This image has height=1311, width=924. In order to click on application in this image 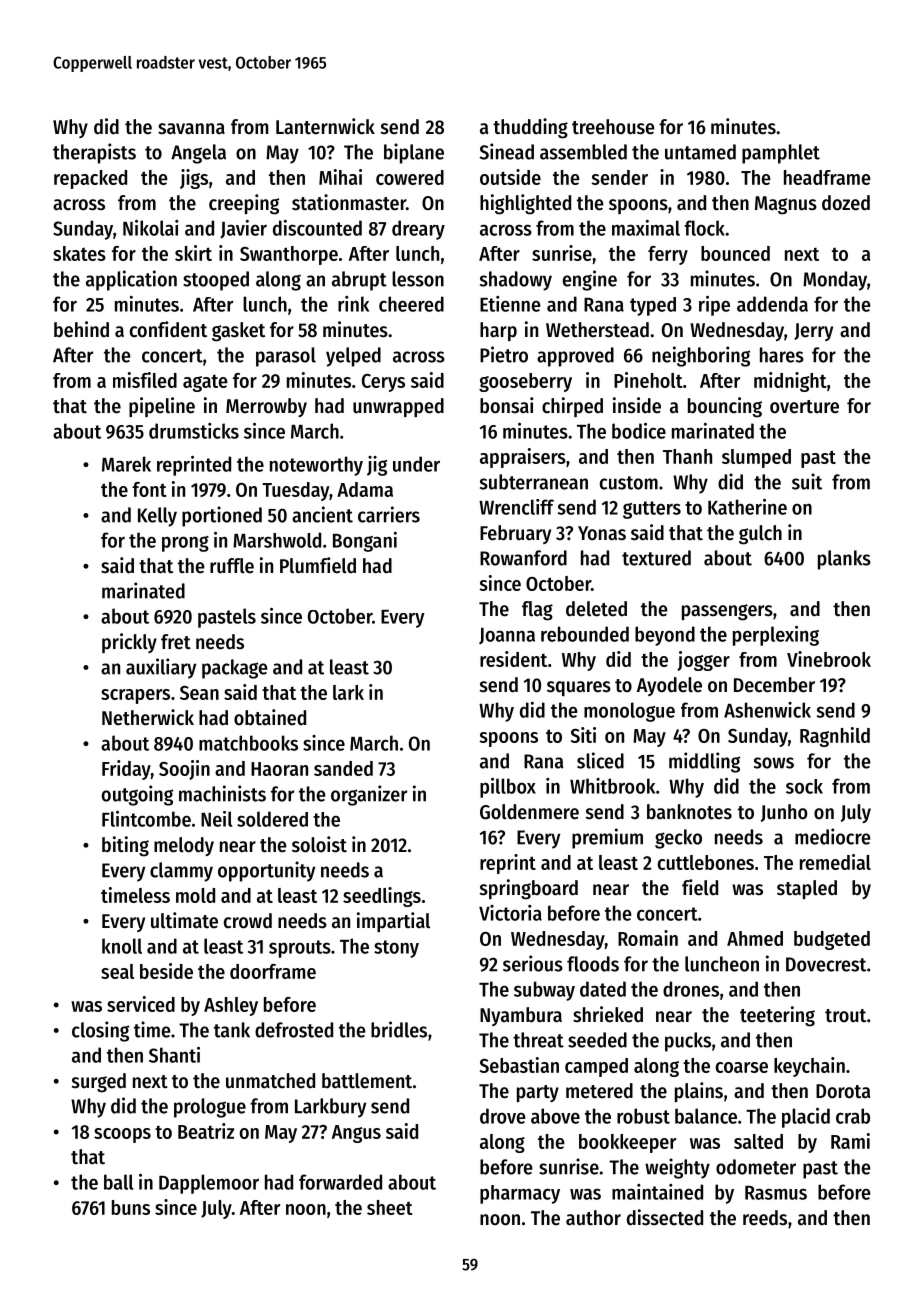, I will do `click(131, 280)`.
